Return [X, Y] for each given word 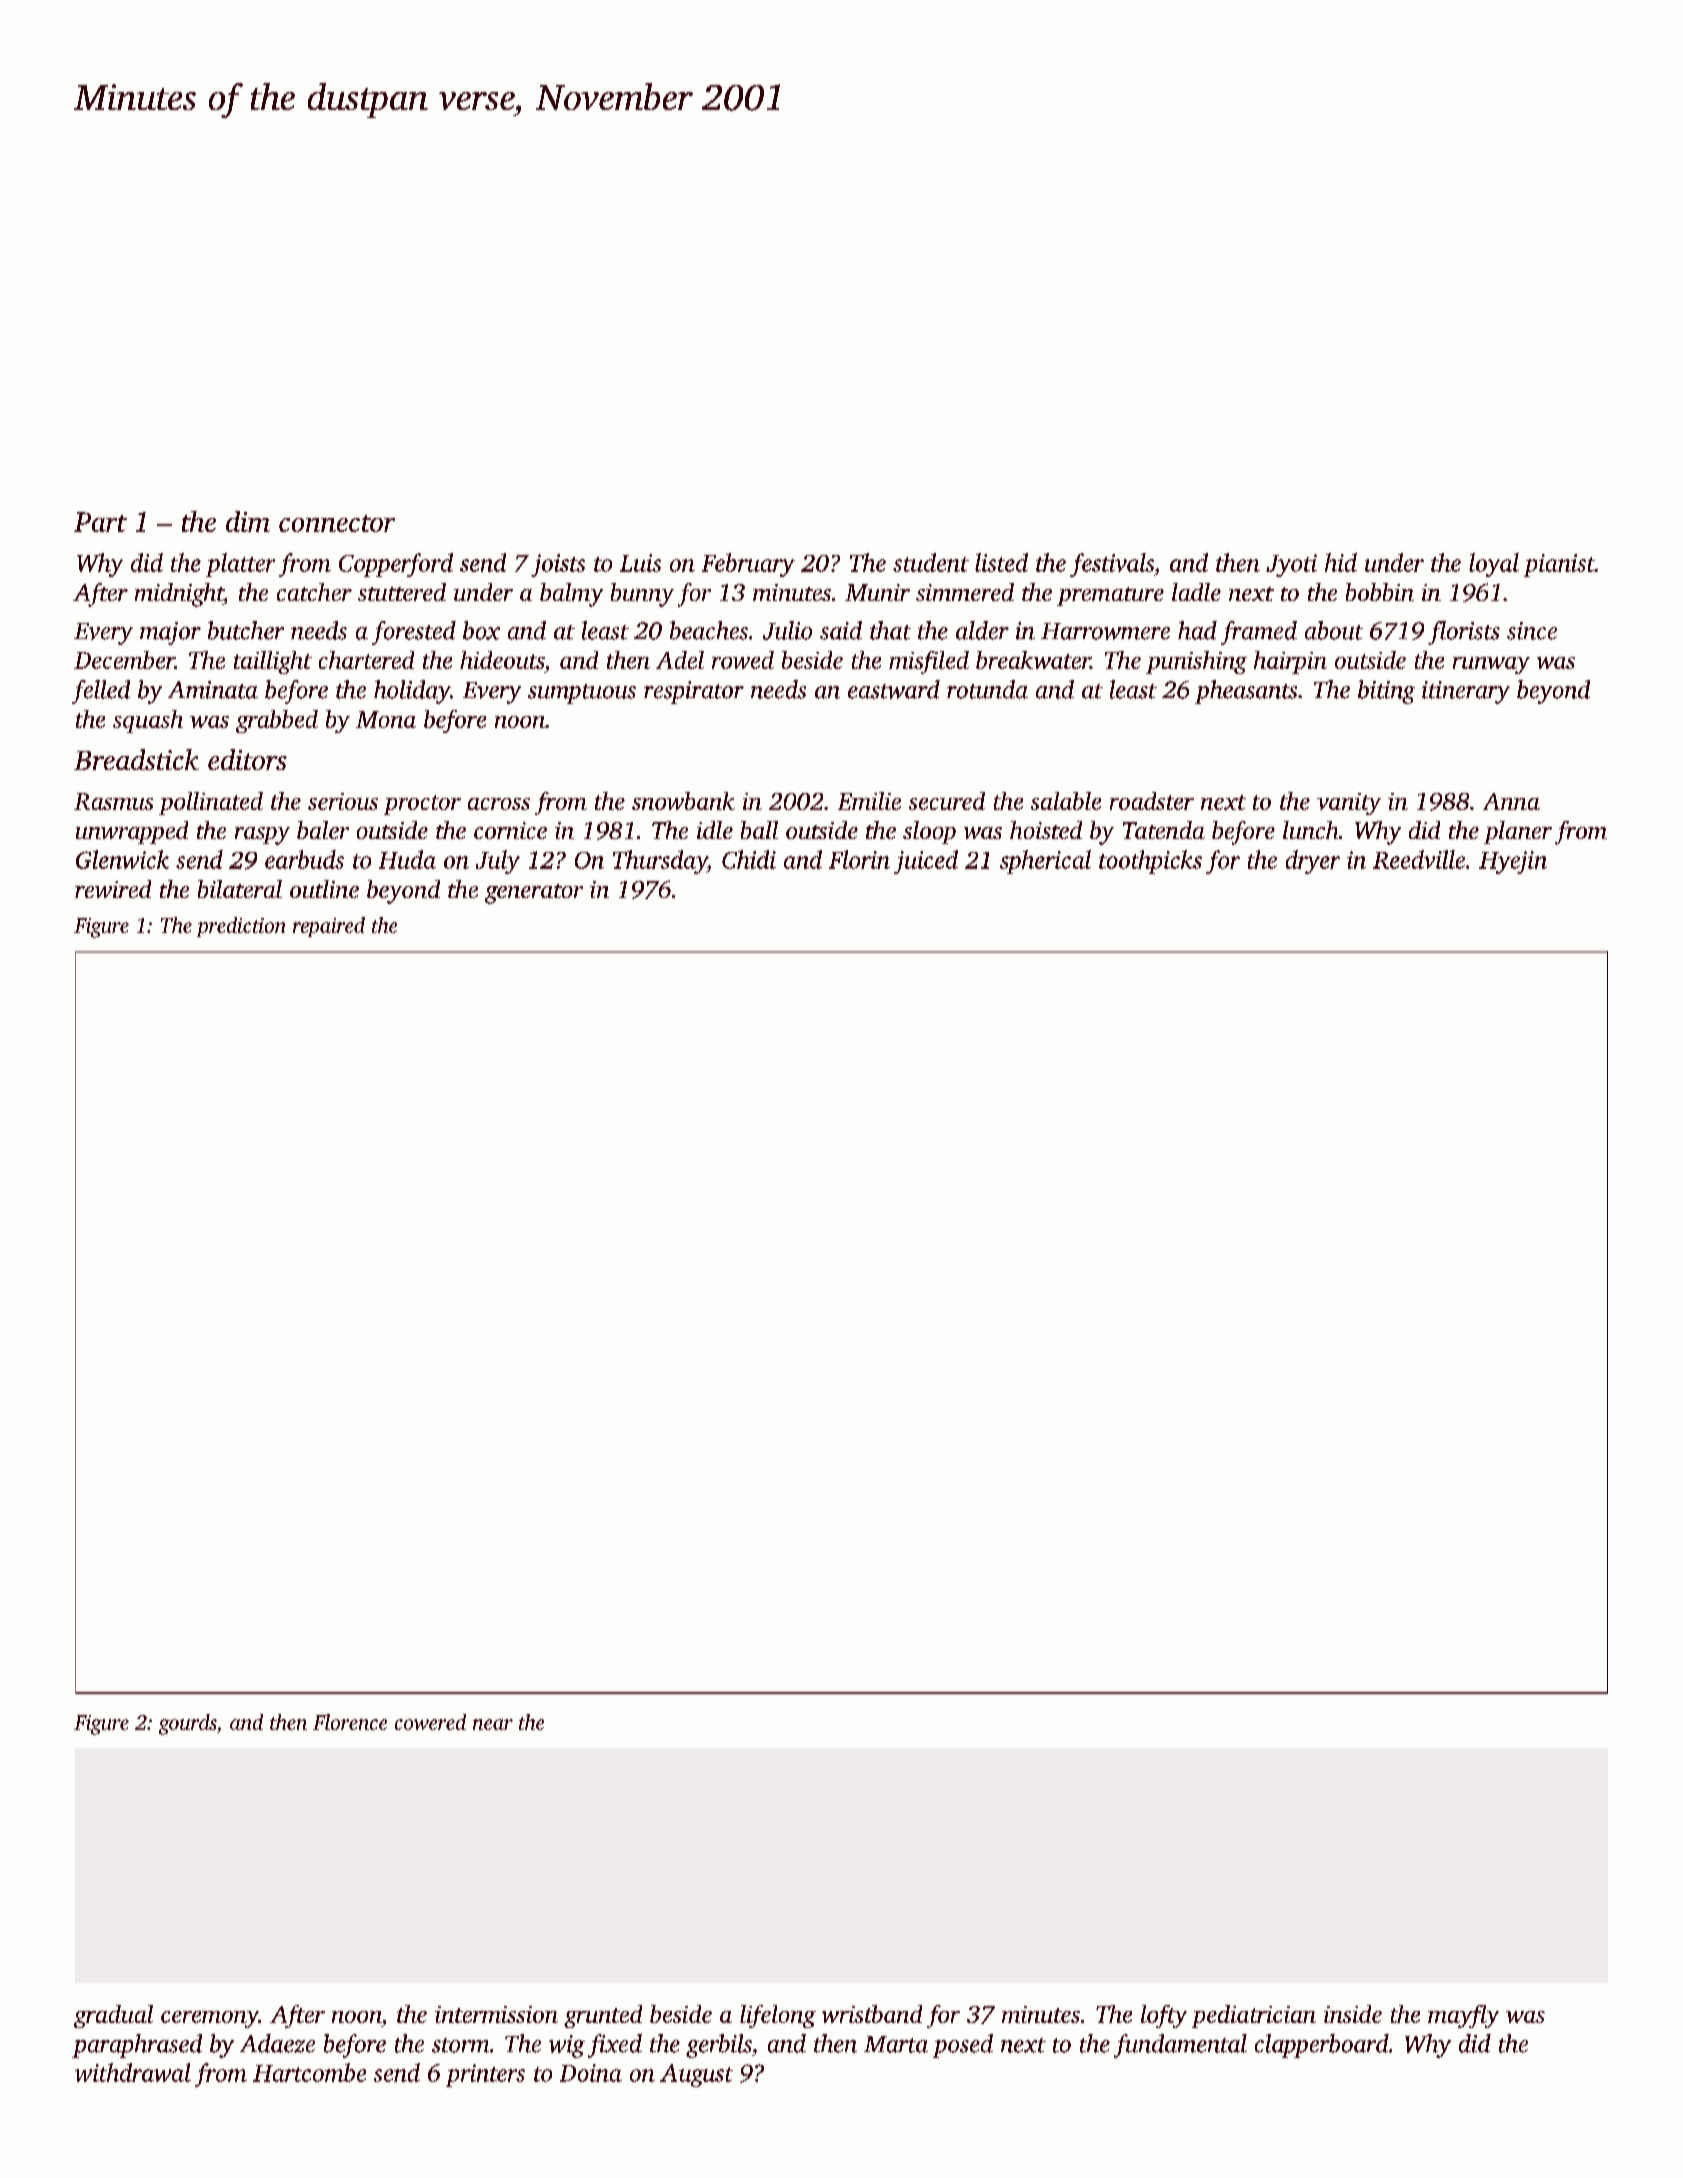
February [748, 565]
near [493, 1724]
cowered [430, 1722]
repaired [329, 927]
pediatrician [1254, 2016]
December [124, 660]
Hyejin [1513, 862]
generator [534, 894]
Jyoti [1291, 565]
